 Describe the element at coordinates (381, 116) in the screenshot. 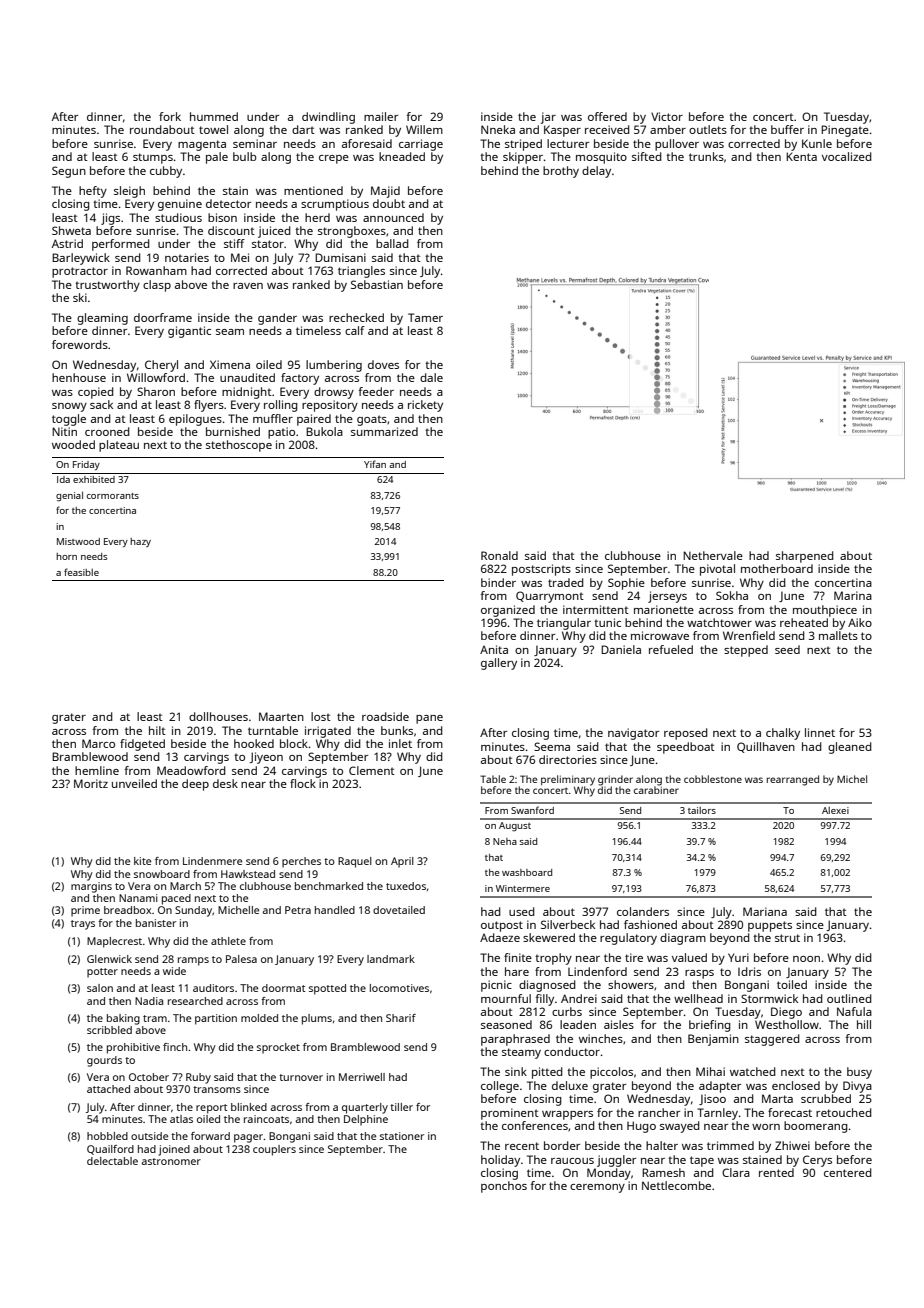

I see `mailer` at that location.
